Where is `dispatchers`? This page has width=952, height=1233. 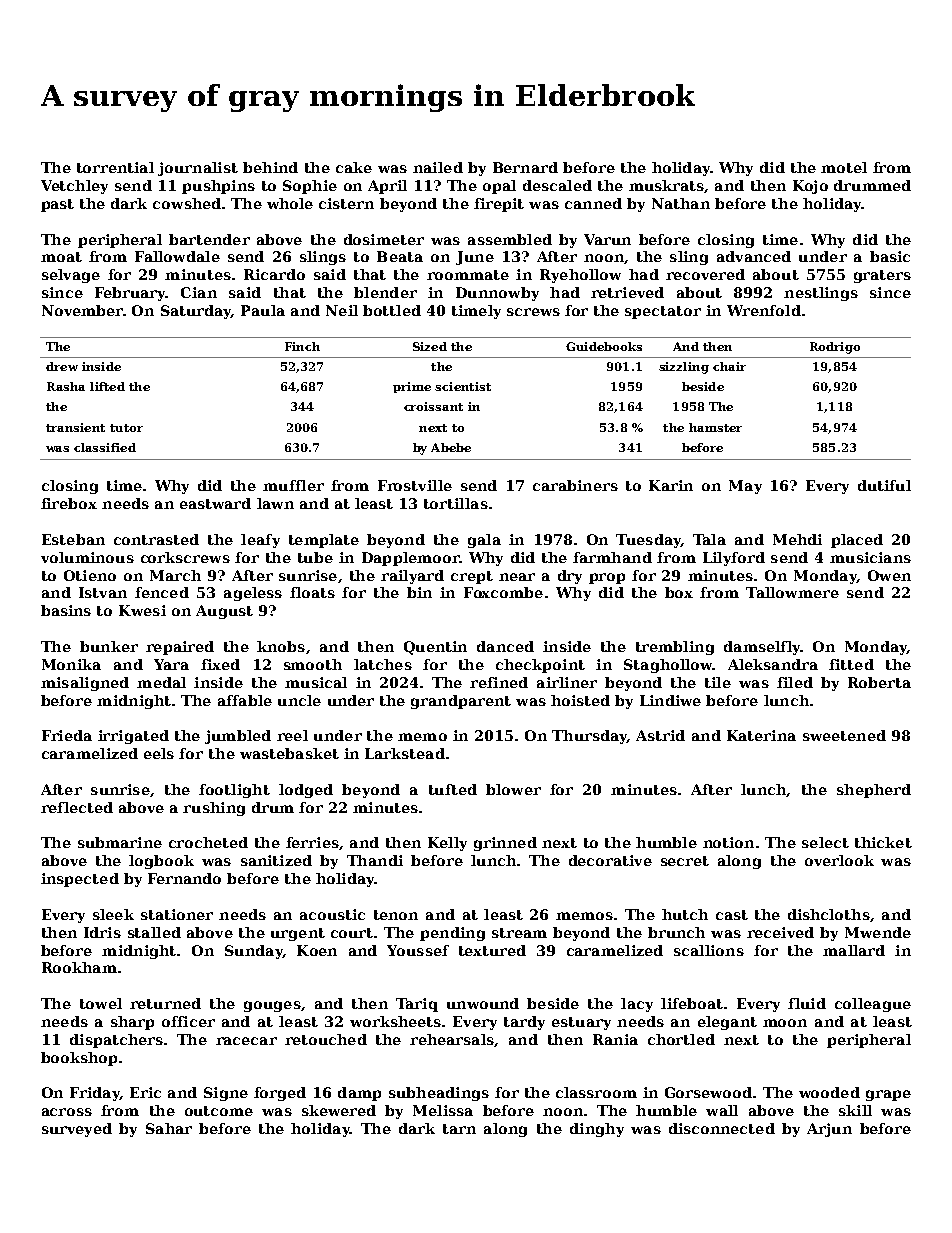
dispatchers is located at coordinates (116, 1041).
